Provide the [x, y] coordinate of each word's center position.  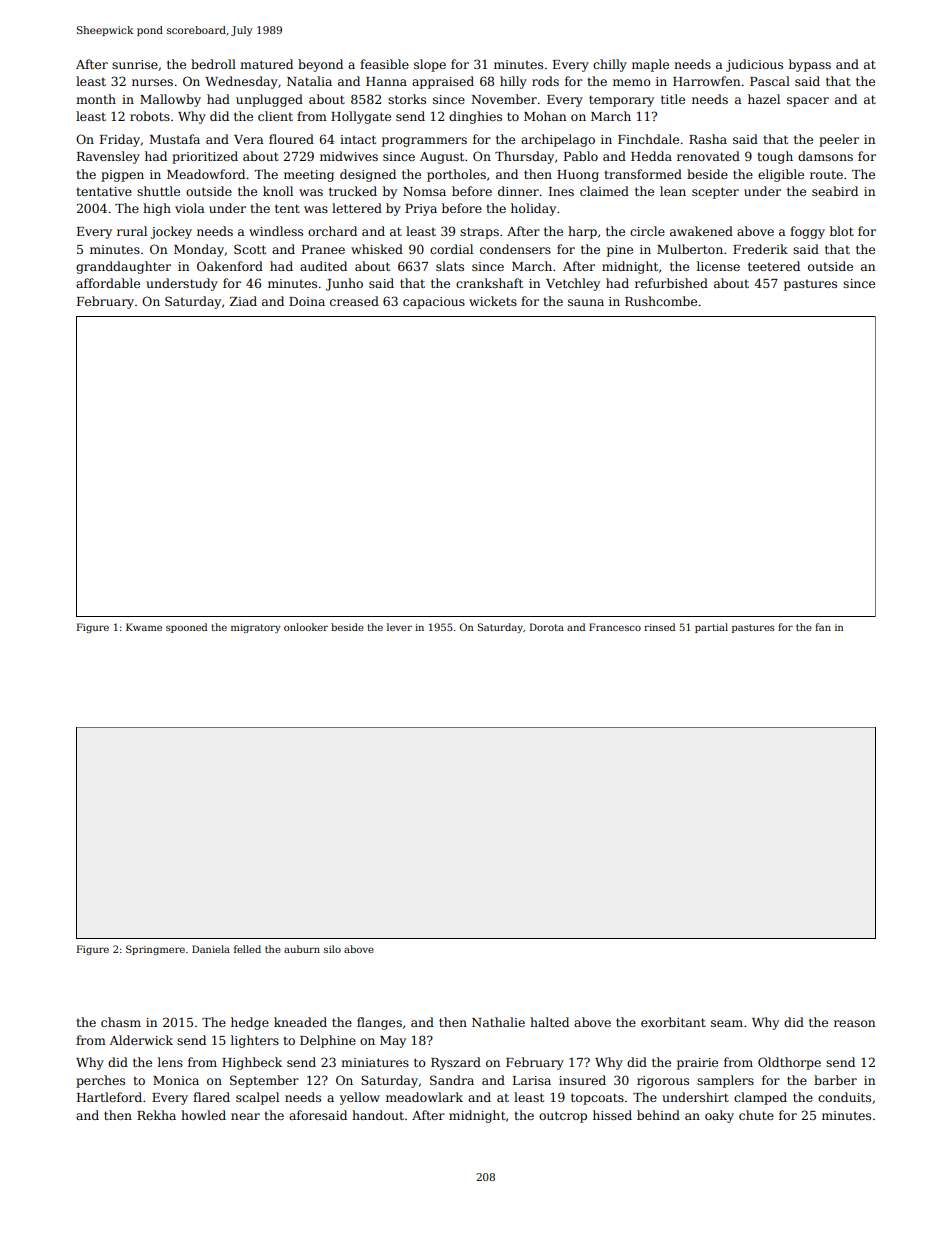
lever [399, 627]
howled [203, 1115]
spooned [186, 628]
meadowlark [424, 1097]
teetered [774, 266]
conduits [844, 1097]
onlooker [306, 627]
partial [711, 628]
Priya [421, 210]
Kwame [144, 627]
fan [823, 627]
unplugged [269, 100]
